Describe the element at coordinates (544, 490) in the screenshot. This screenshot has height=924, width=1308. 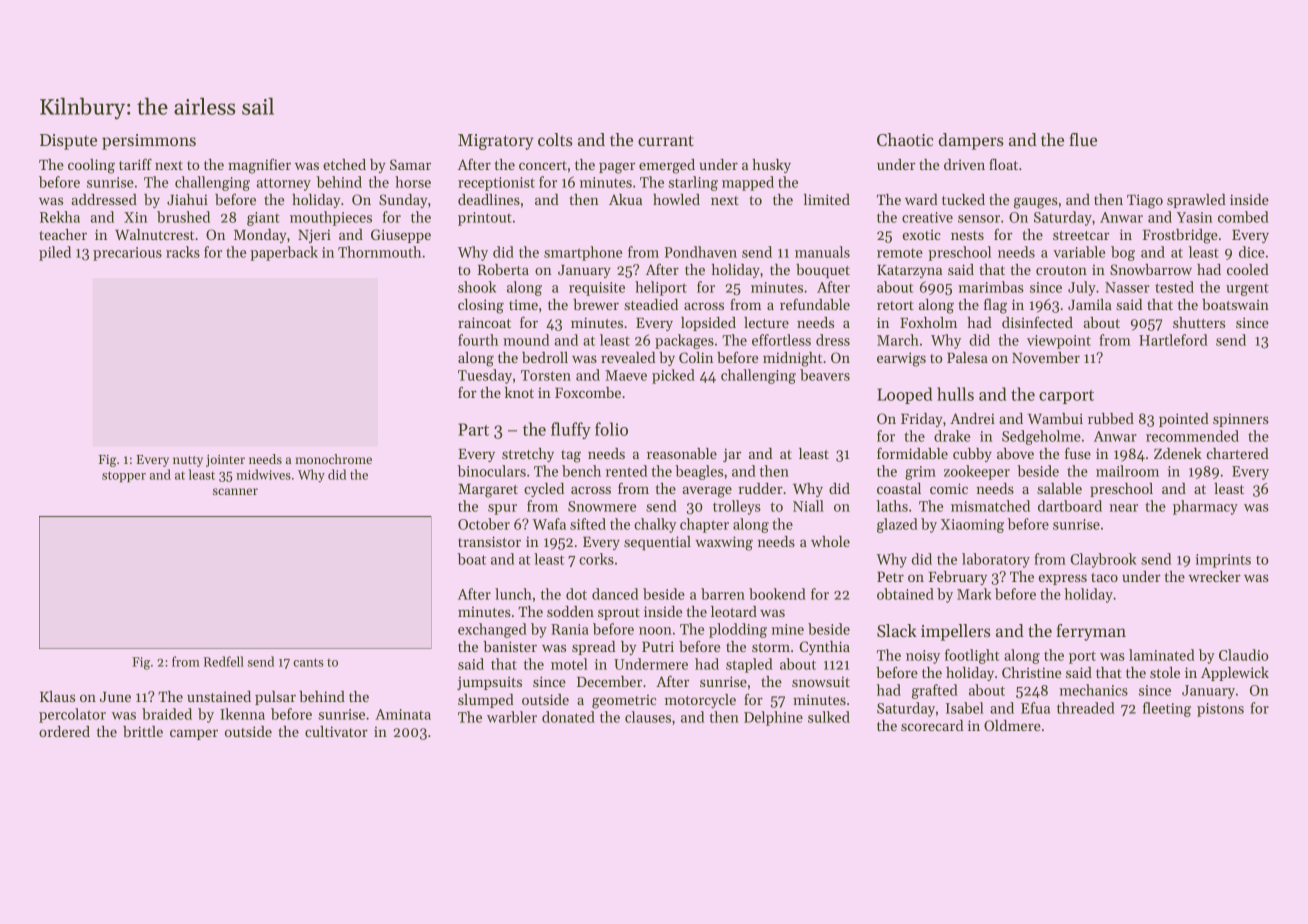
I see `cycled` at that location.
